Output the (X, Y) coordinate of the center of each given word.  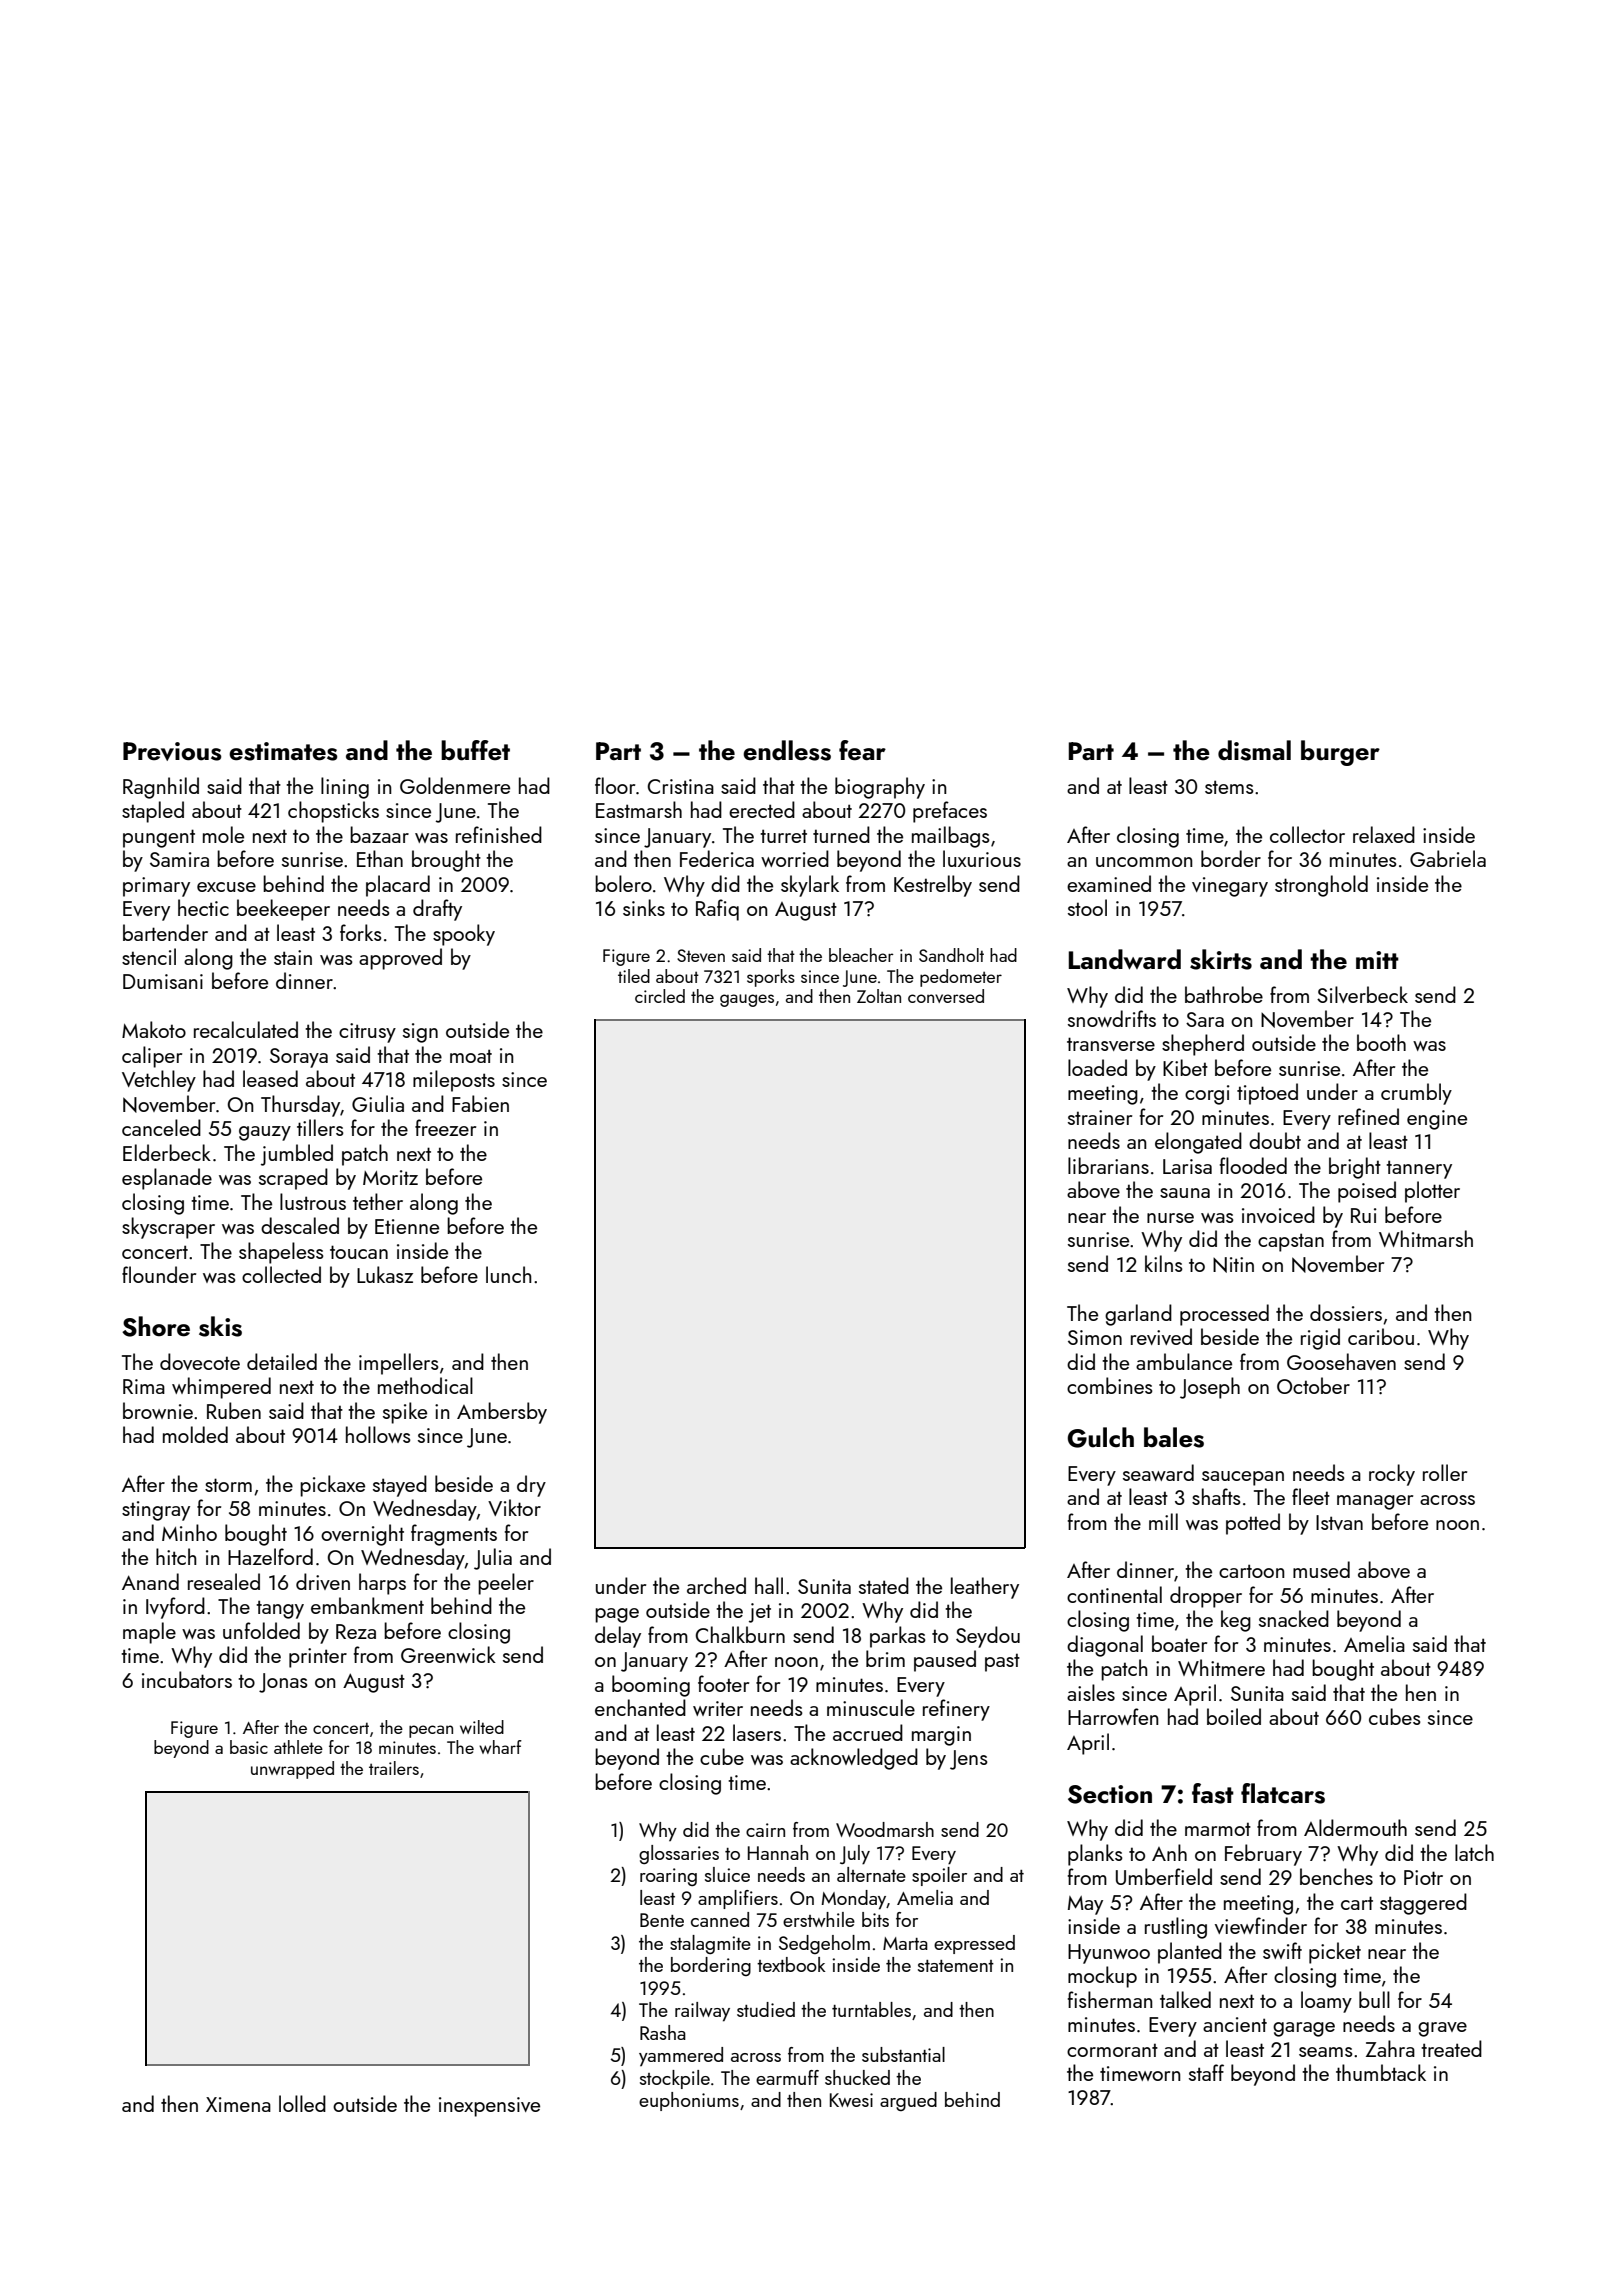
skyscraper (168, 1228)
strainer (1100, 1117)
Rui (1364, 1215)
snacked (1294, 1618)
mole (223, 834)
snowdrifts (1112, 1018)
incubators (187, 1679)
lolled (302, 2103)
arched (716, 1585)
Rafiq (717, 910)
